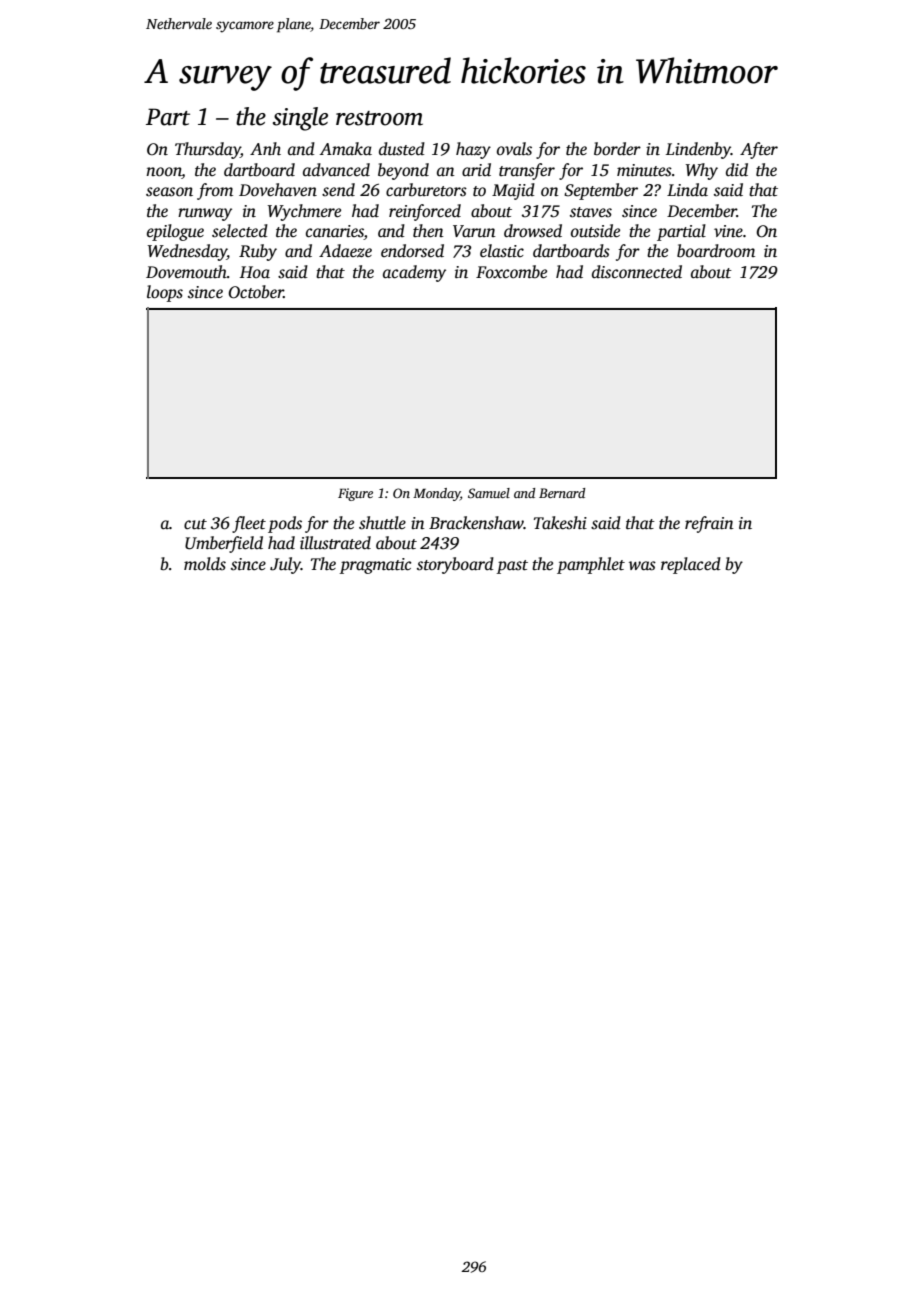 This document has height=1314, width=924. What do you see at coordinates (489, 493) in the document?
I see `Samuel` at bounding box center [489, 493].
